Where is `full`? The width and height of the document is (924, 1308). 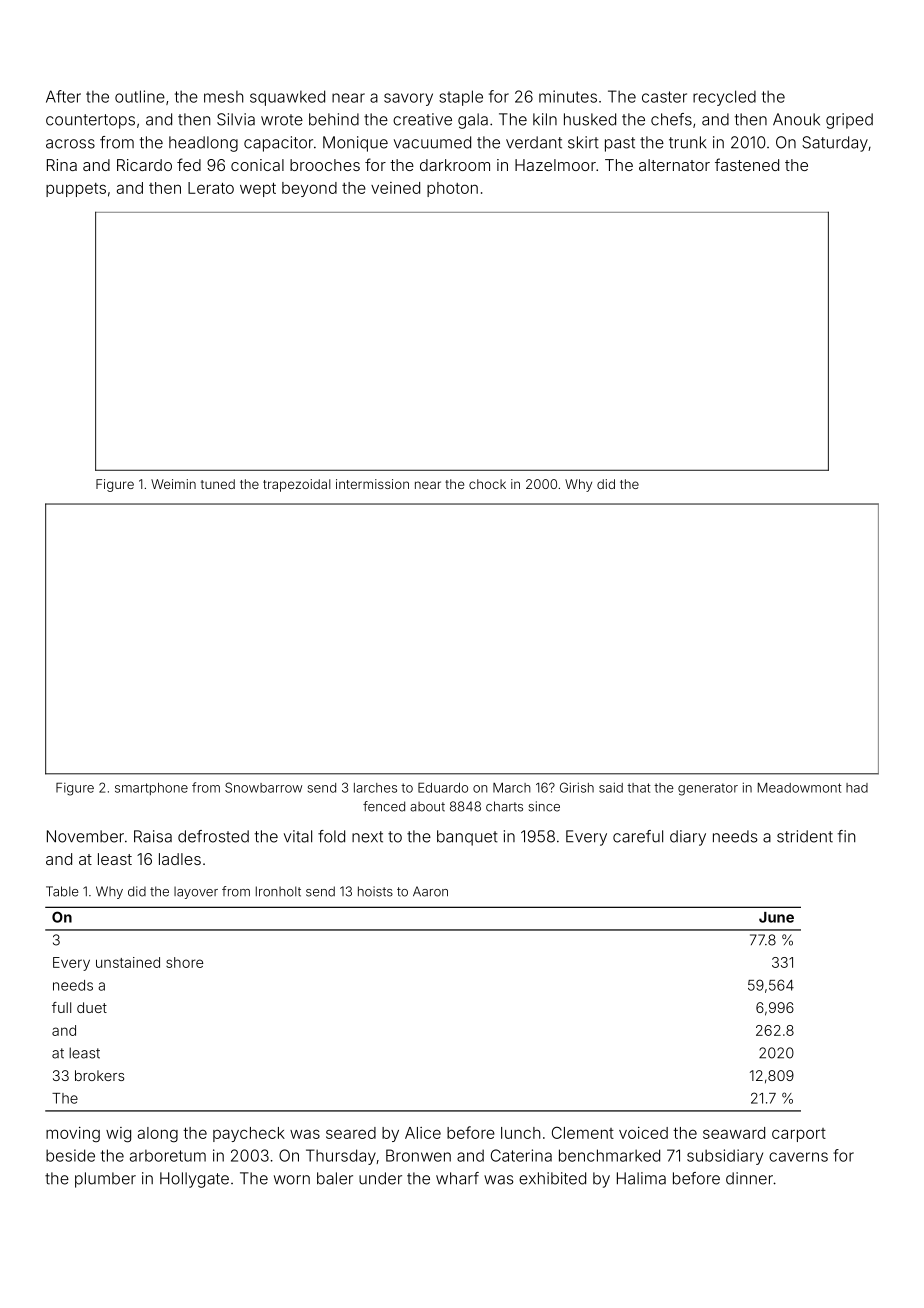
full is located at coordinates (61, 1007).
